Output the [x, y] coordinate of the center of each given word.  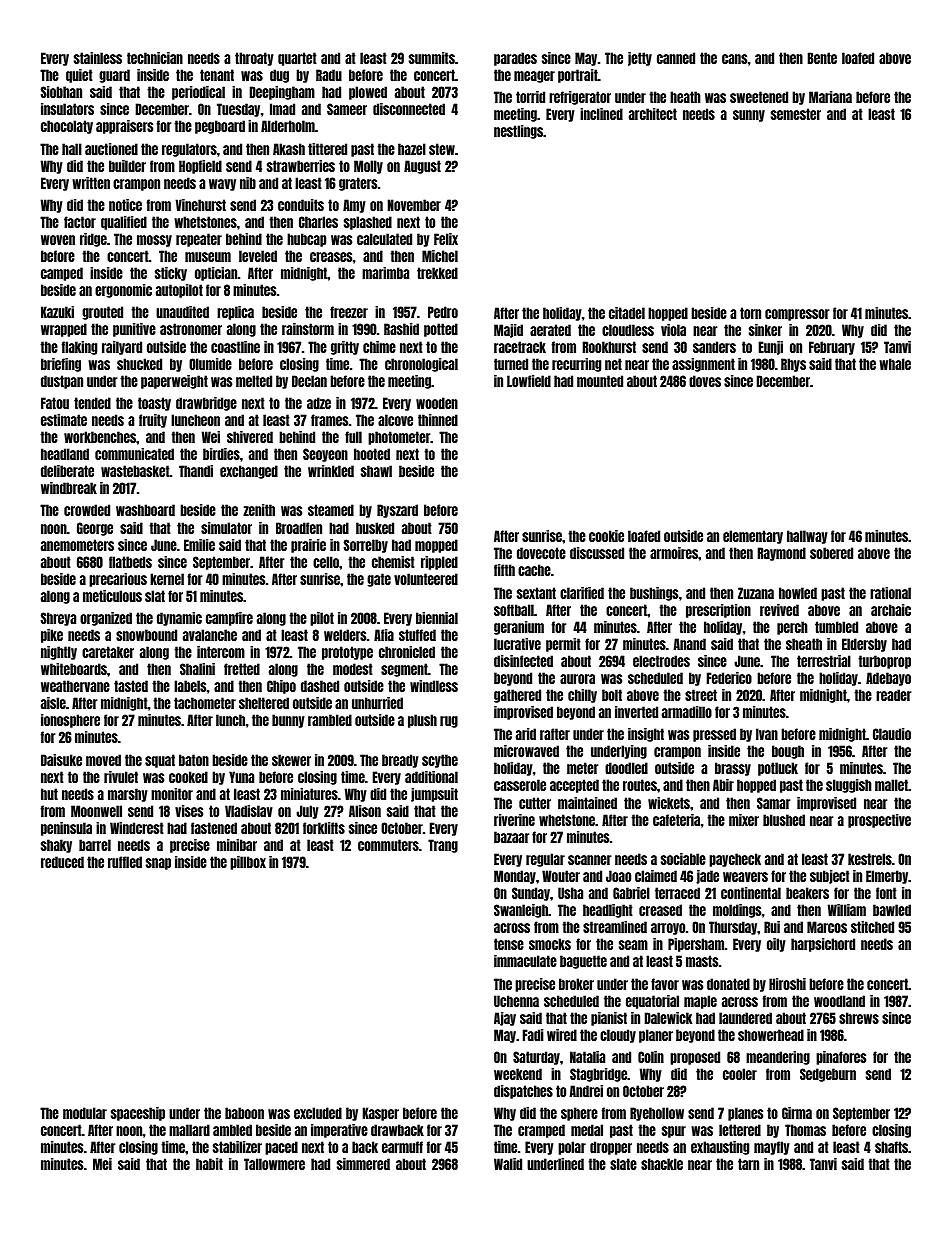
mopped [436, 546]
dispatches [523, 1092]
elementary [753, 537]
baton [194, 760]
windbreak [69, 488]
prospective [879, 821]
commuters [388, 845]
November [414, 205]
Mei [102, 1164]
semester [796, 114]
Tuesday [238, 110]
